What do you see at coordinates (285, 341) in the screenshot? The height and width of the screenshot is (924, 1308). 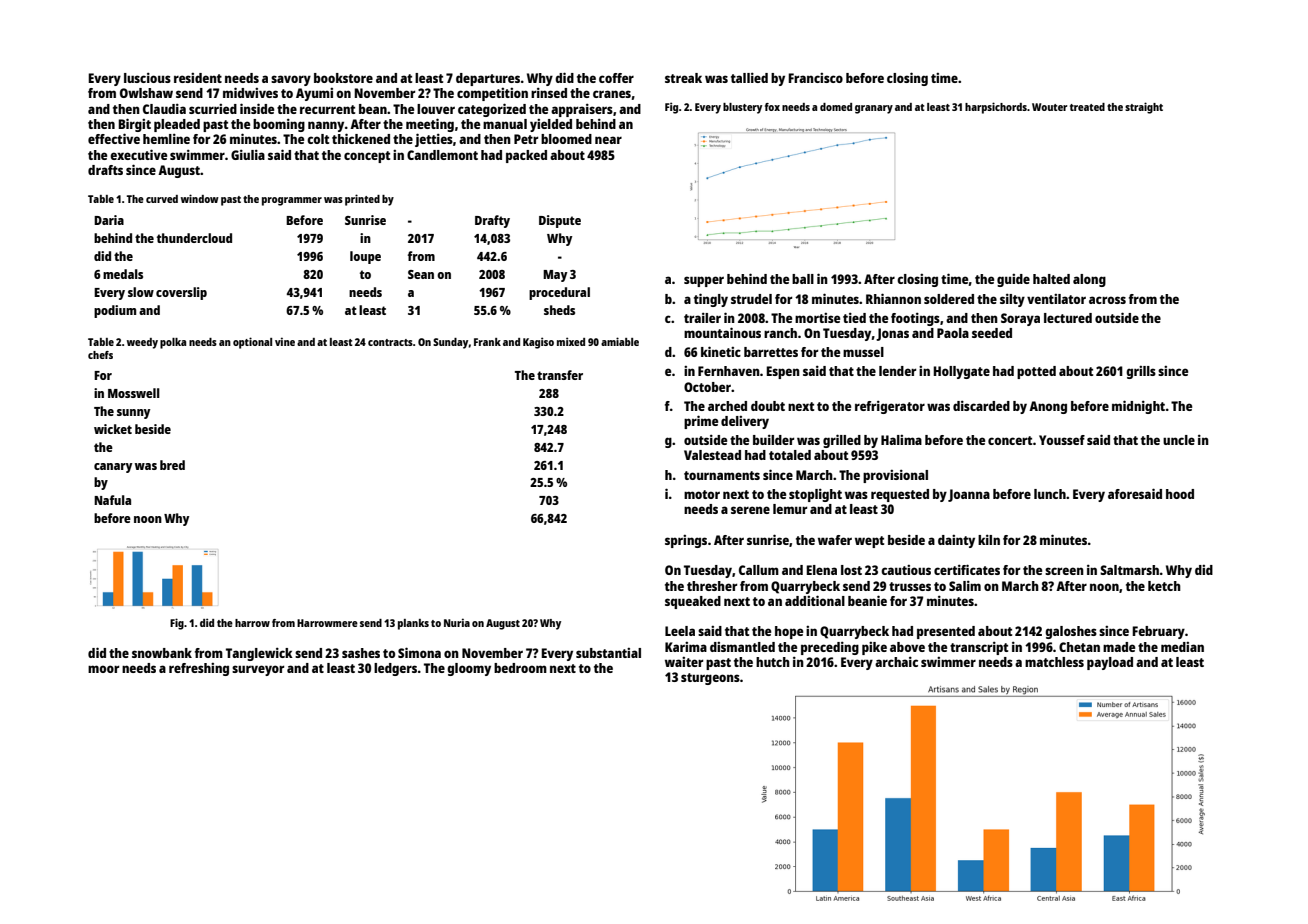 I see `vine` at bounding box center [285, 341].
